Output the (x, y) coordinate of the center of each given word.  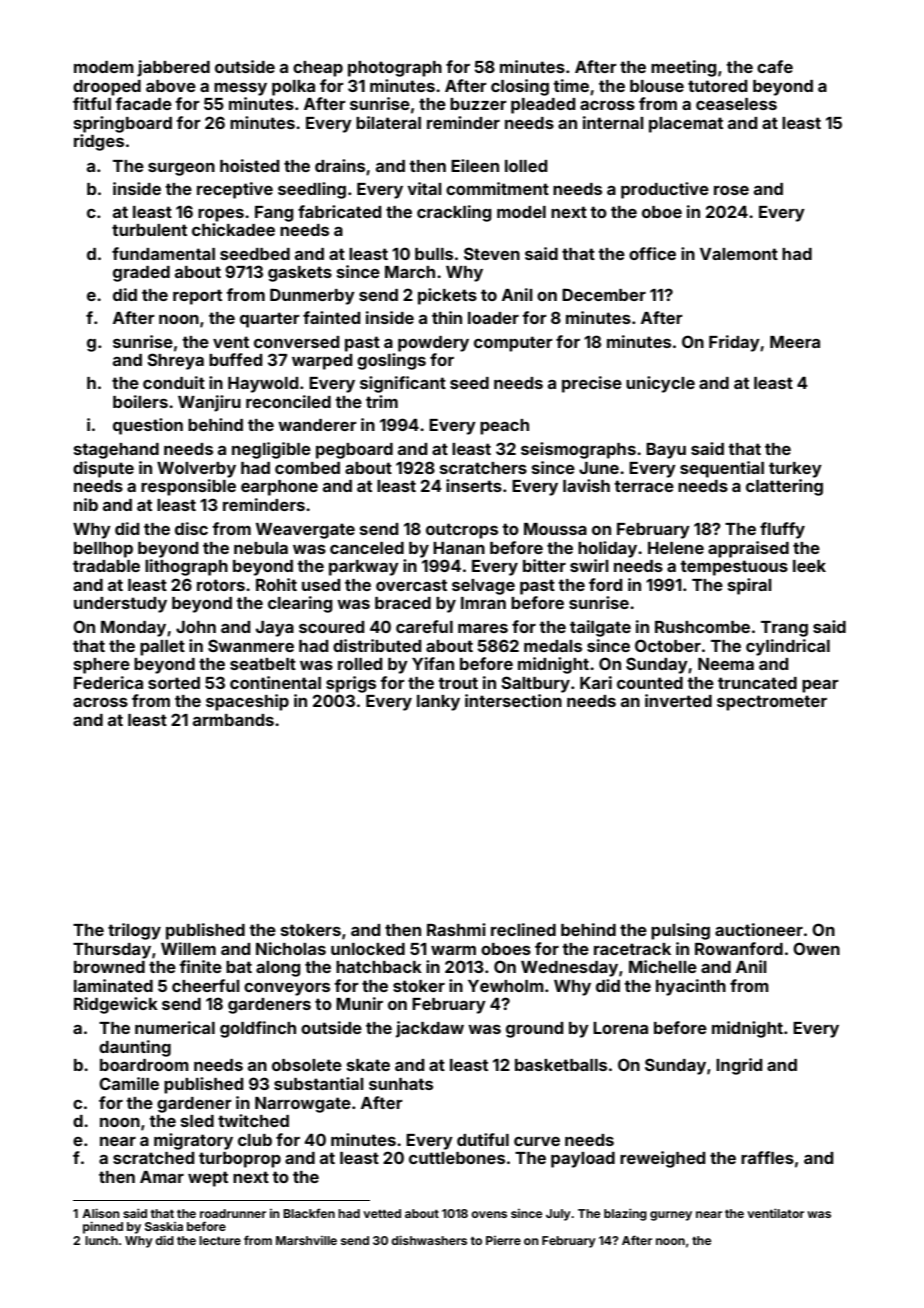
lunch (101, 1240)
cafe (775, 66)
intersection (513, 700)
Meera (795, 342)
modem (104, 67)
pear (820, 686)
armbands (233, 720)
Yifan (433, 663)
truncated (757, 683)
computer (513, 344)
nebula (261, 548)
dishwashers (429, 1240)
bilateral (388, 122)
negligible (271, 450)
